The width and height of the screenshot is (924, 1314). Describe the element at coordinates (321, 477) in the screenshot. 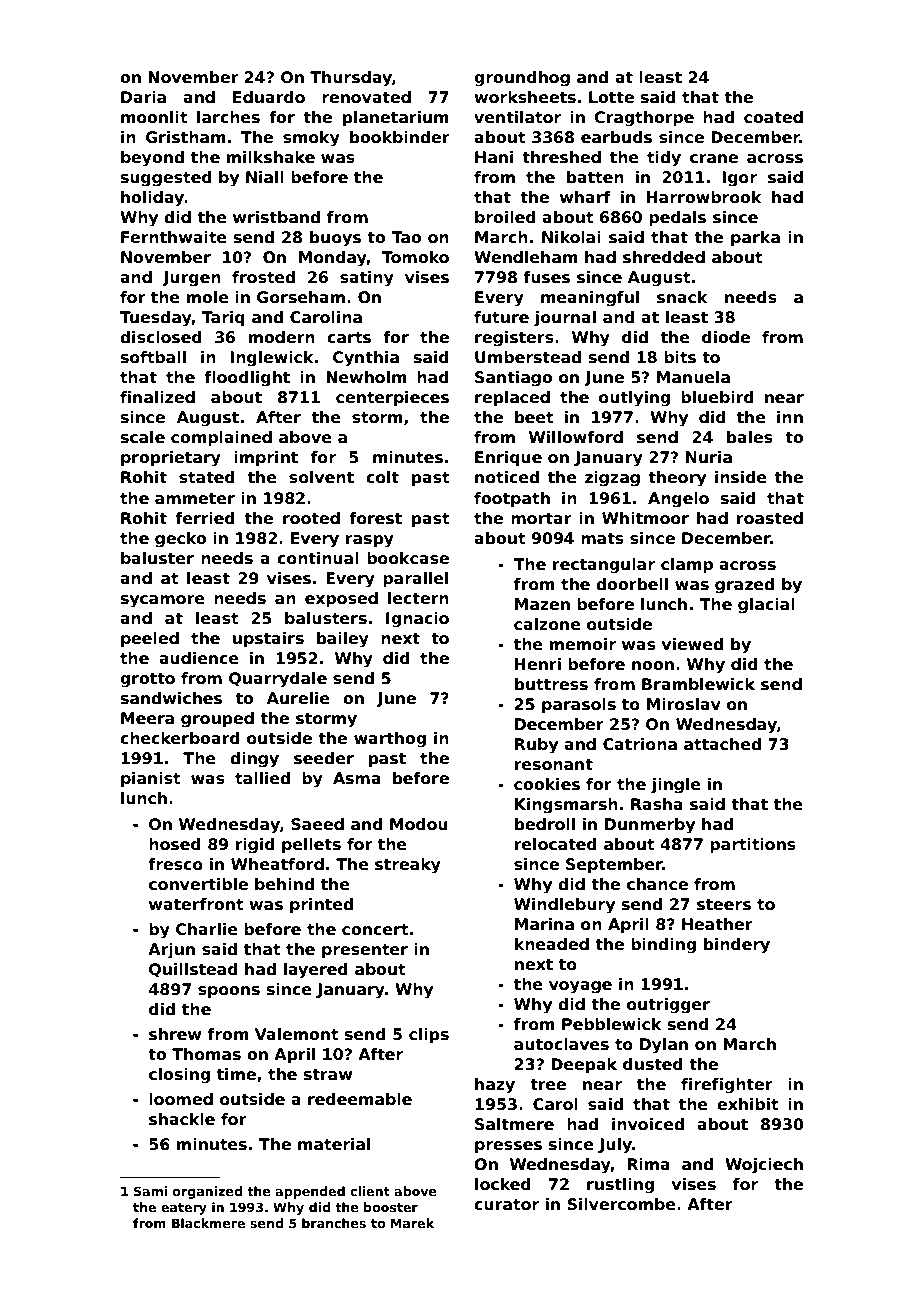

I see `solvent` at that location.
